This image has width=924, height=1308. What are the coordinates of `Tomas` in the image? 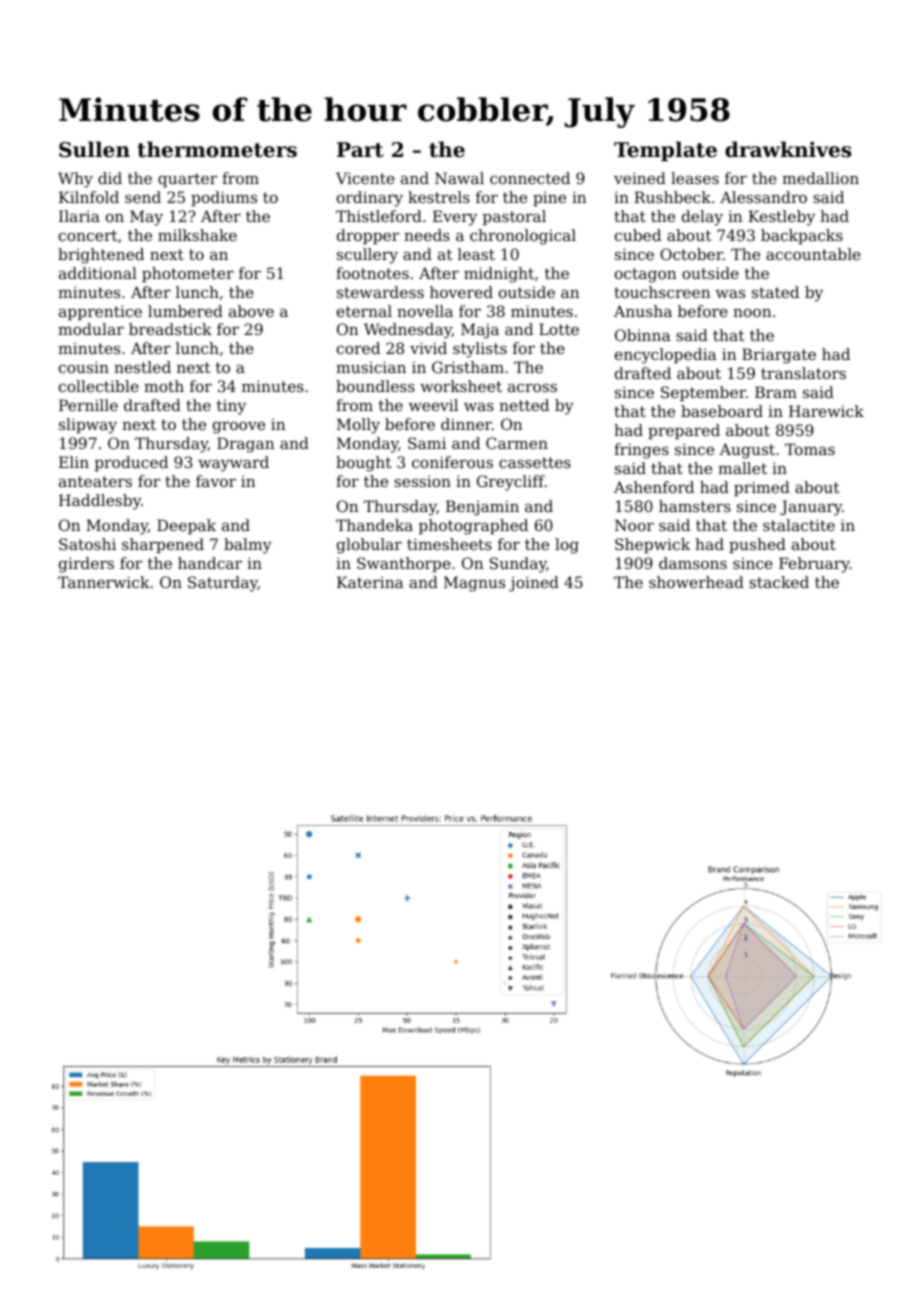 It's located at (810, 449).
